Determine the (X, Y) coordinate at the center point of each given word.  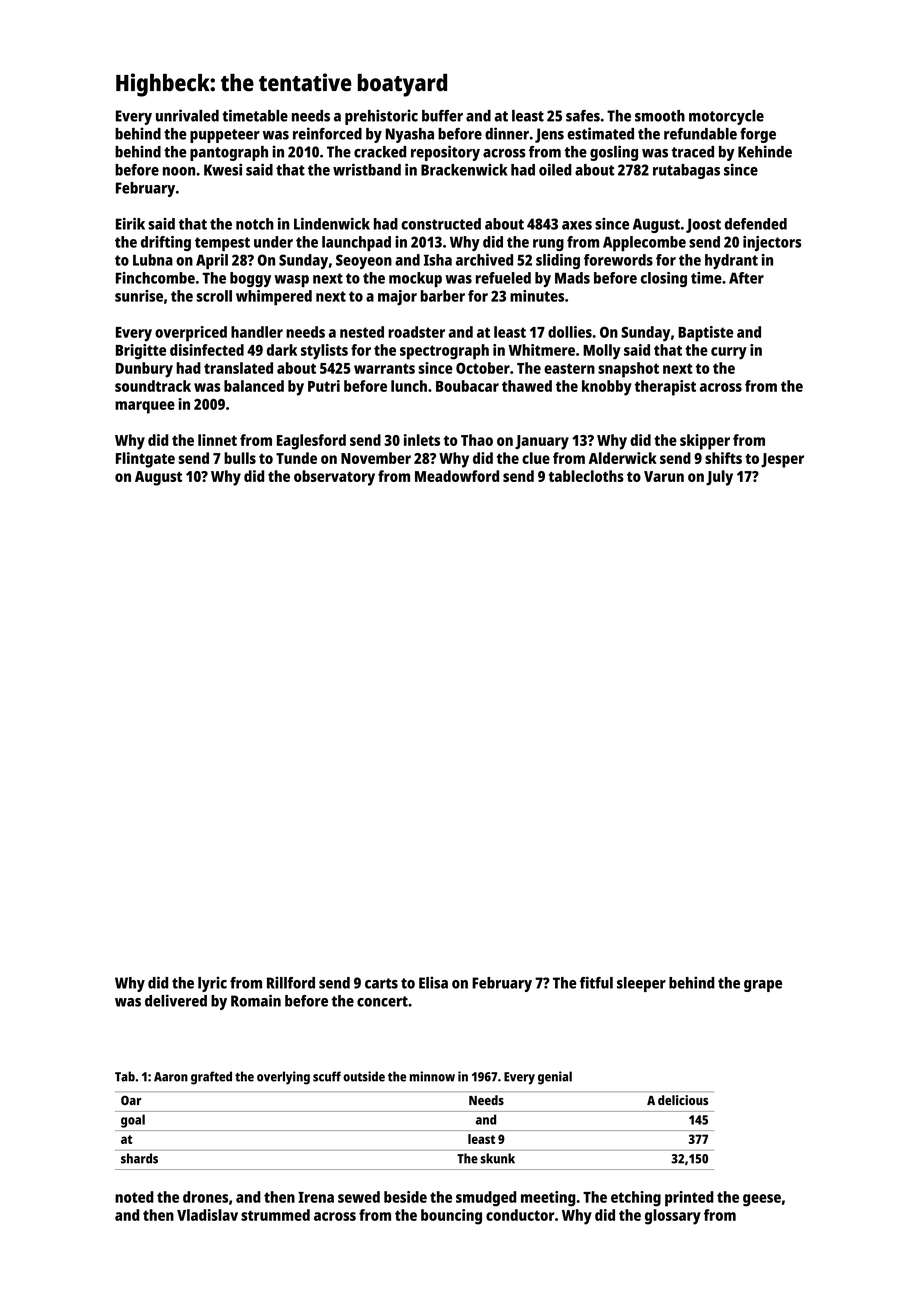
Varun (664, 476)
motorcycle (726, 117)
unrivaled (187, 115)
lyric (212, 984)
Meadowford (457, 476)
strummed (275, 1215)
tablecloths (586, 476)
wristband (367, 169)
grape (763, 986)
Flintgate (145, 460)
